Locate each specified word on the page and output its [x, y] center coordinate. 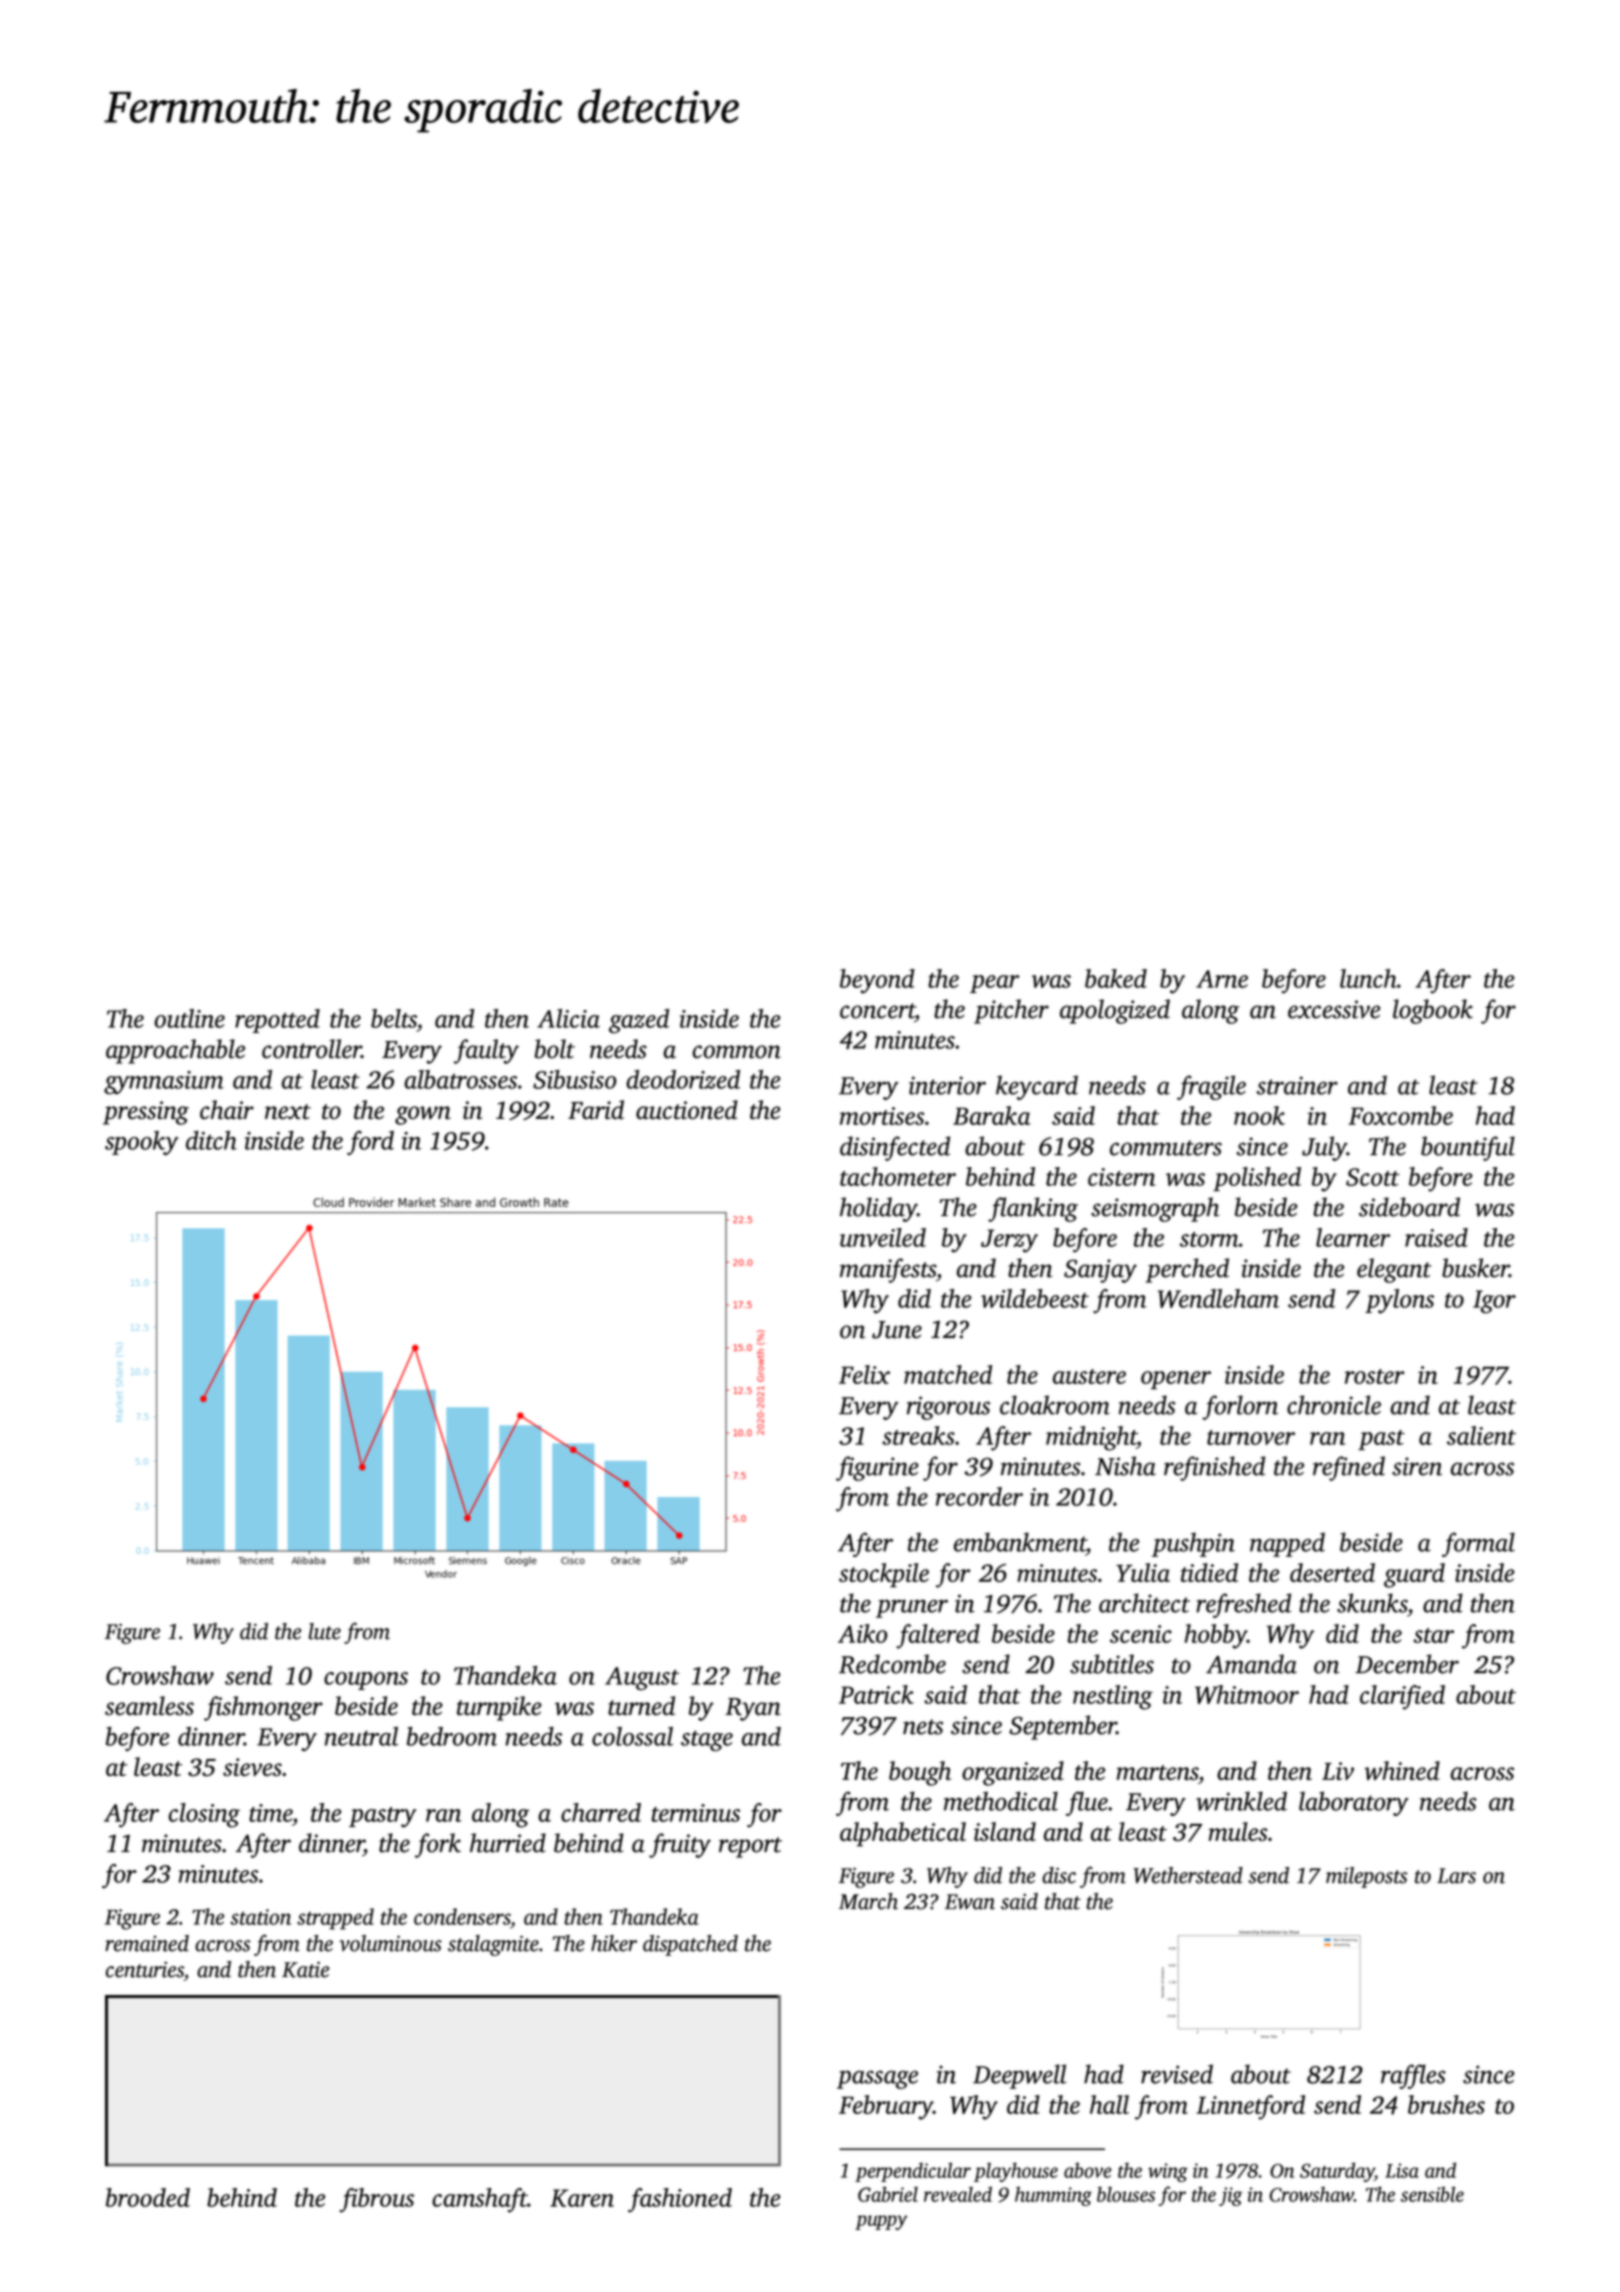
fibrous [376, 2200]
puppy [881, 2222]
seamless [149, 1706]
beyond [877, 981]
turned [641, 1706]
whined [1402, 1770]
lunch [1368, 978]
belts [394, 1018]
